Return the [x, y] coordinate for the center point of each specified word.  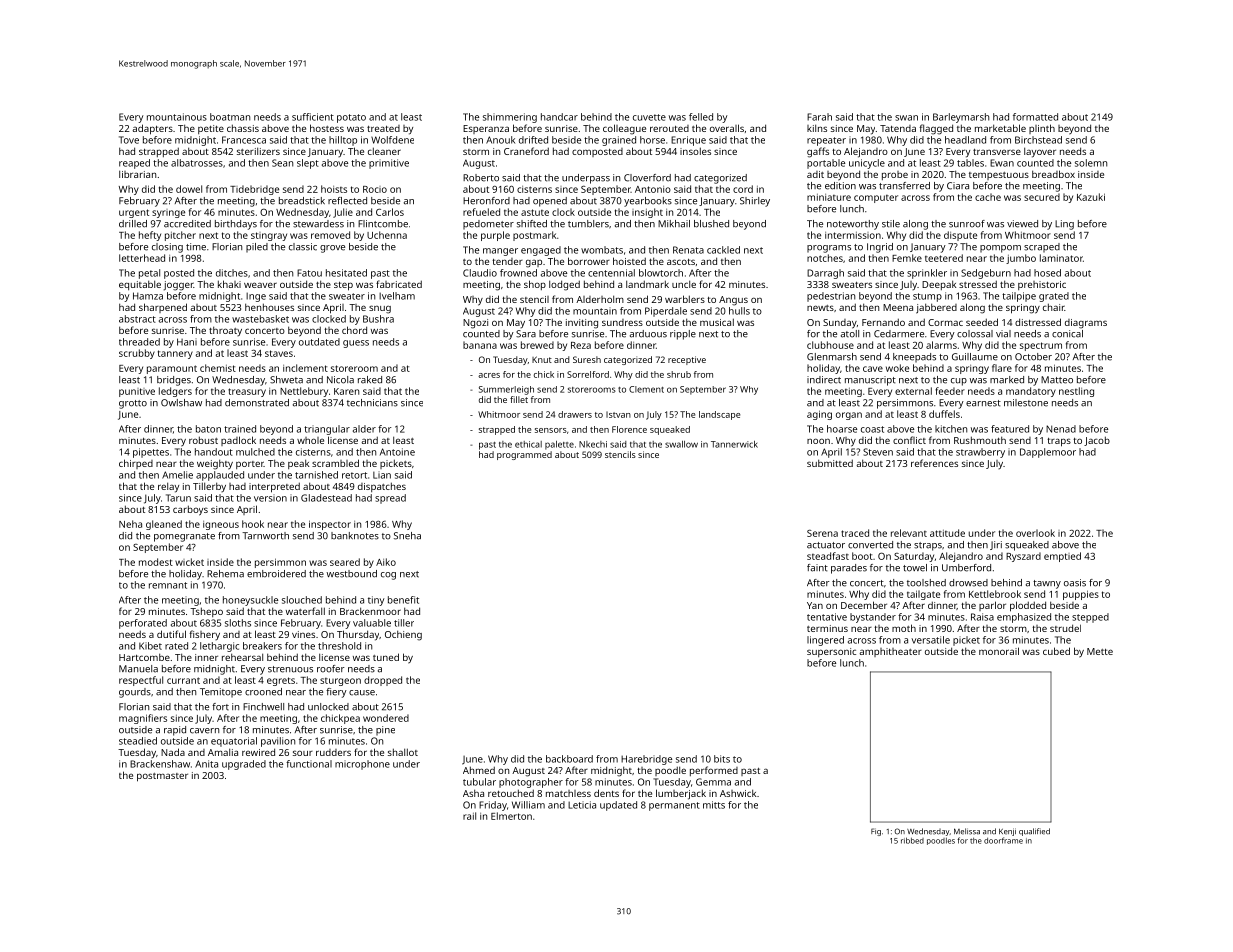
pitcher [180, 236]
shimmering [510, 118]
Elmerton [511, 816]
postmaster [162, 777]
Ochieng [403, 635]
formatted [1035, 117]
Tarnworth [265, 536]
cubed [1056, 651]
